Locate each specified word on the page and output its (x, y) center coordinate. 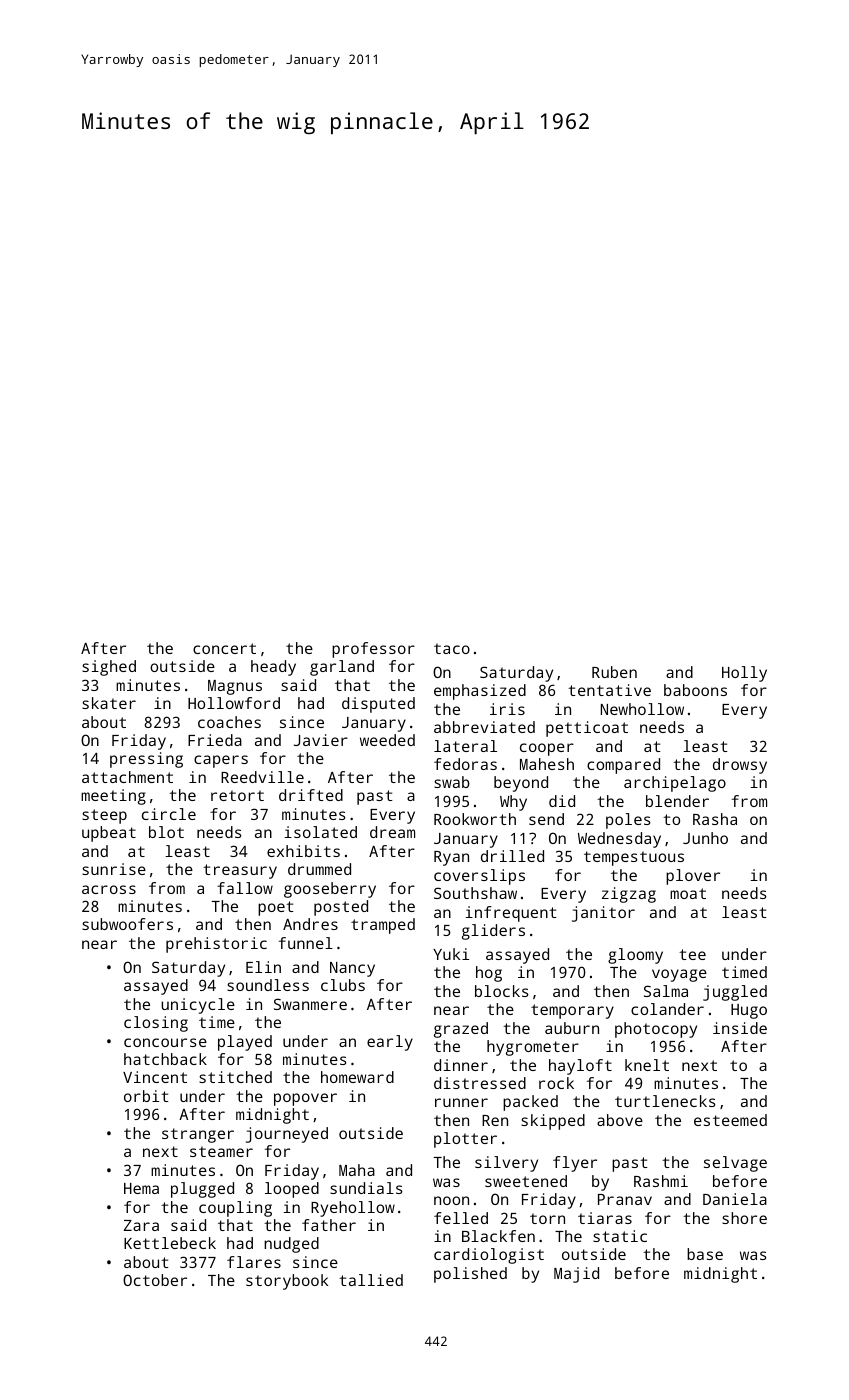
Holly (744, 674)
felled (461, 1218)
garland (342, 668)
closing (156, 1024)
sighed (109, 668)
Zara (141, 1225)
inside (740, 1028)
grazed (461, 1030)
